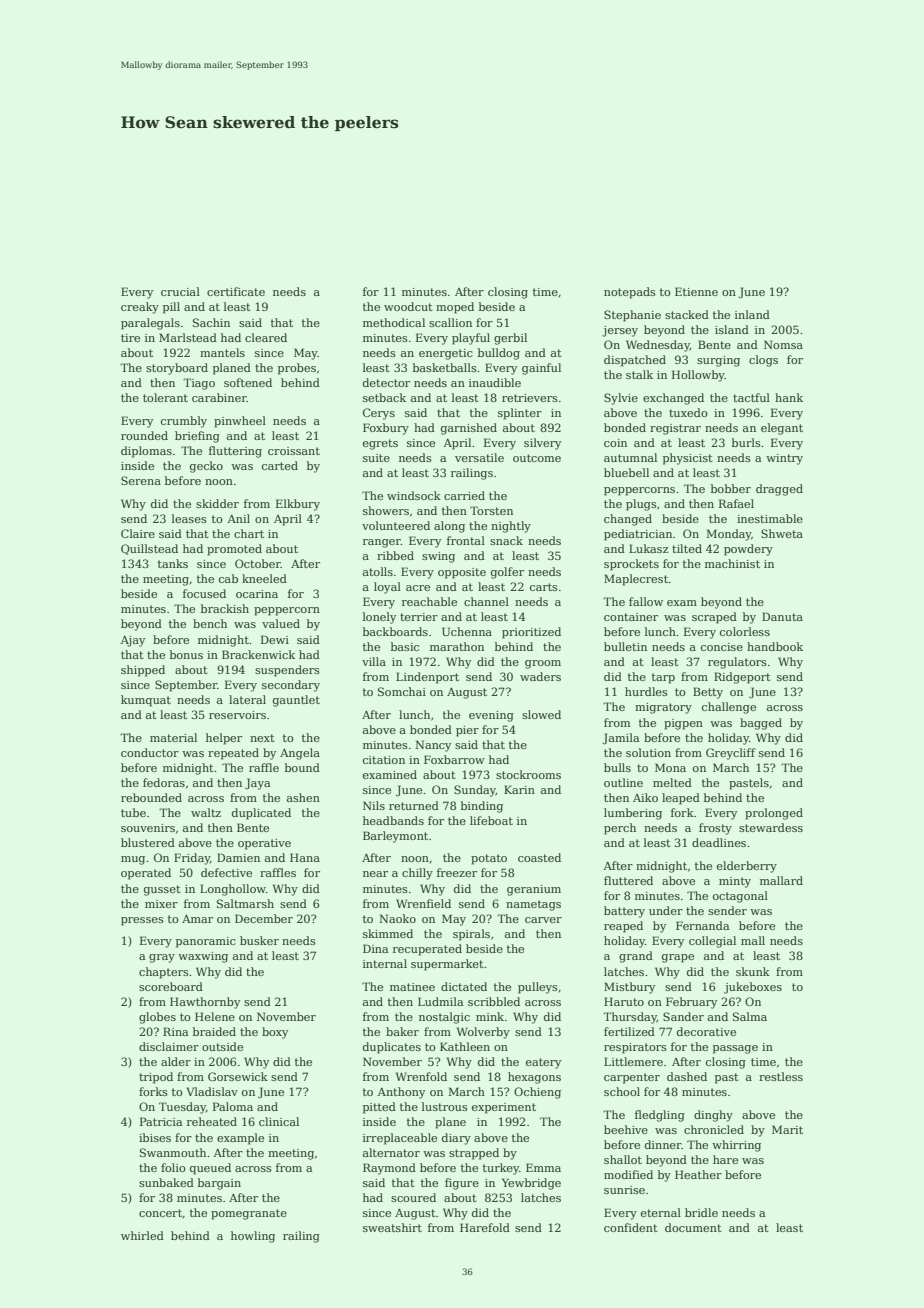  What do you see at coordinates (138, 533) in the screenshot?
I see `Claire` at bounding box center [138, 533].
